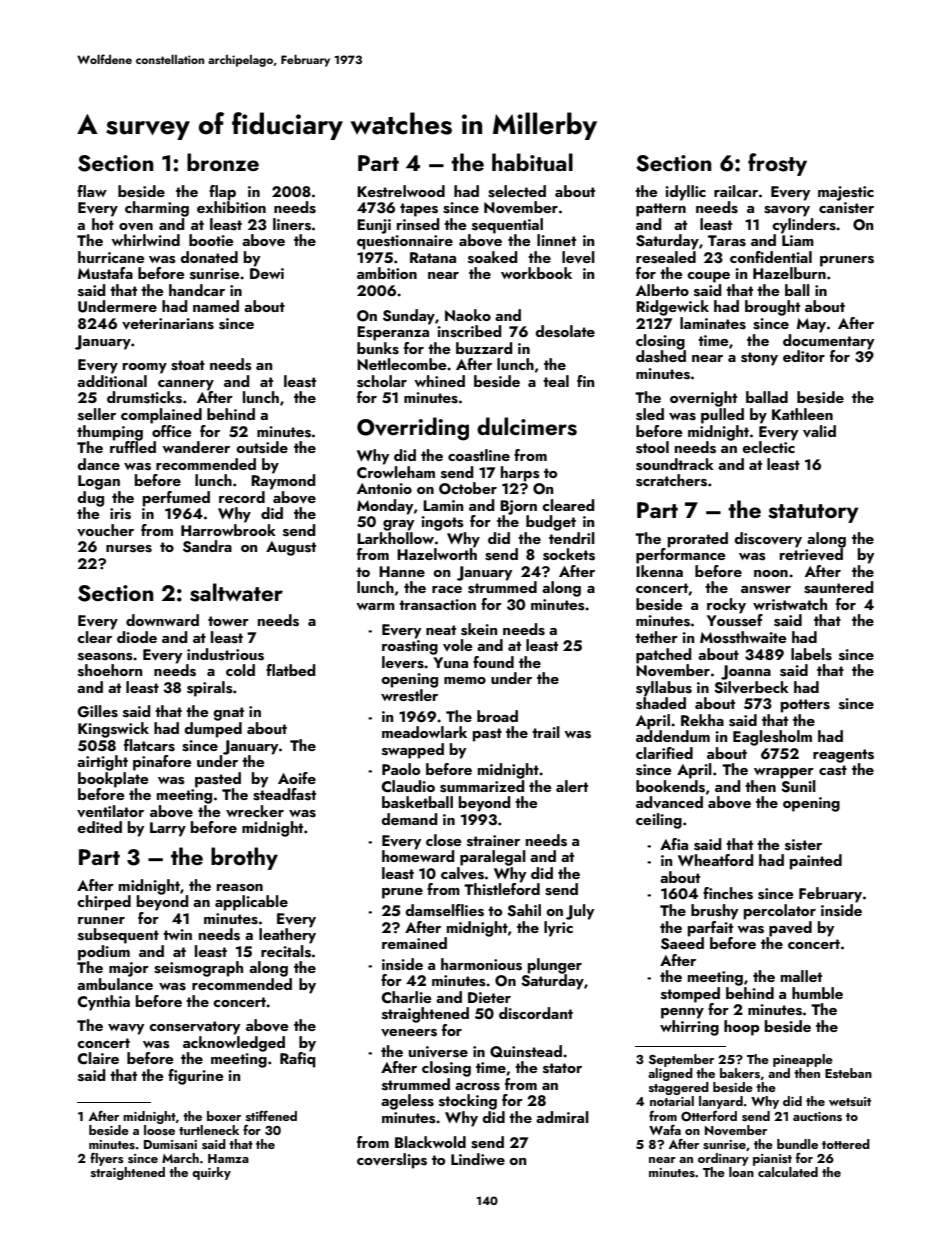  What do you see at coordinates (790, 929) in the document?
I see `paved` at bounding box center [790, 929].
